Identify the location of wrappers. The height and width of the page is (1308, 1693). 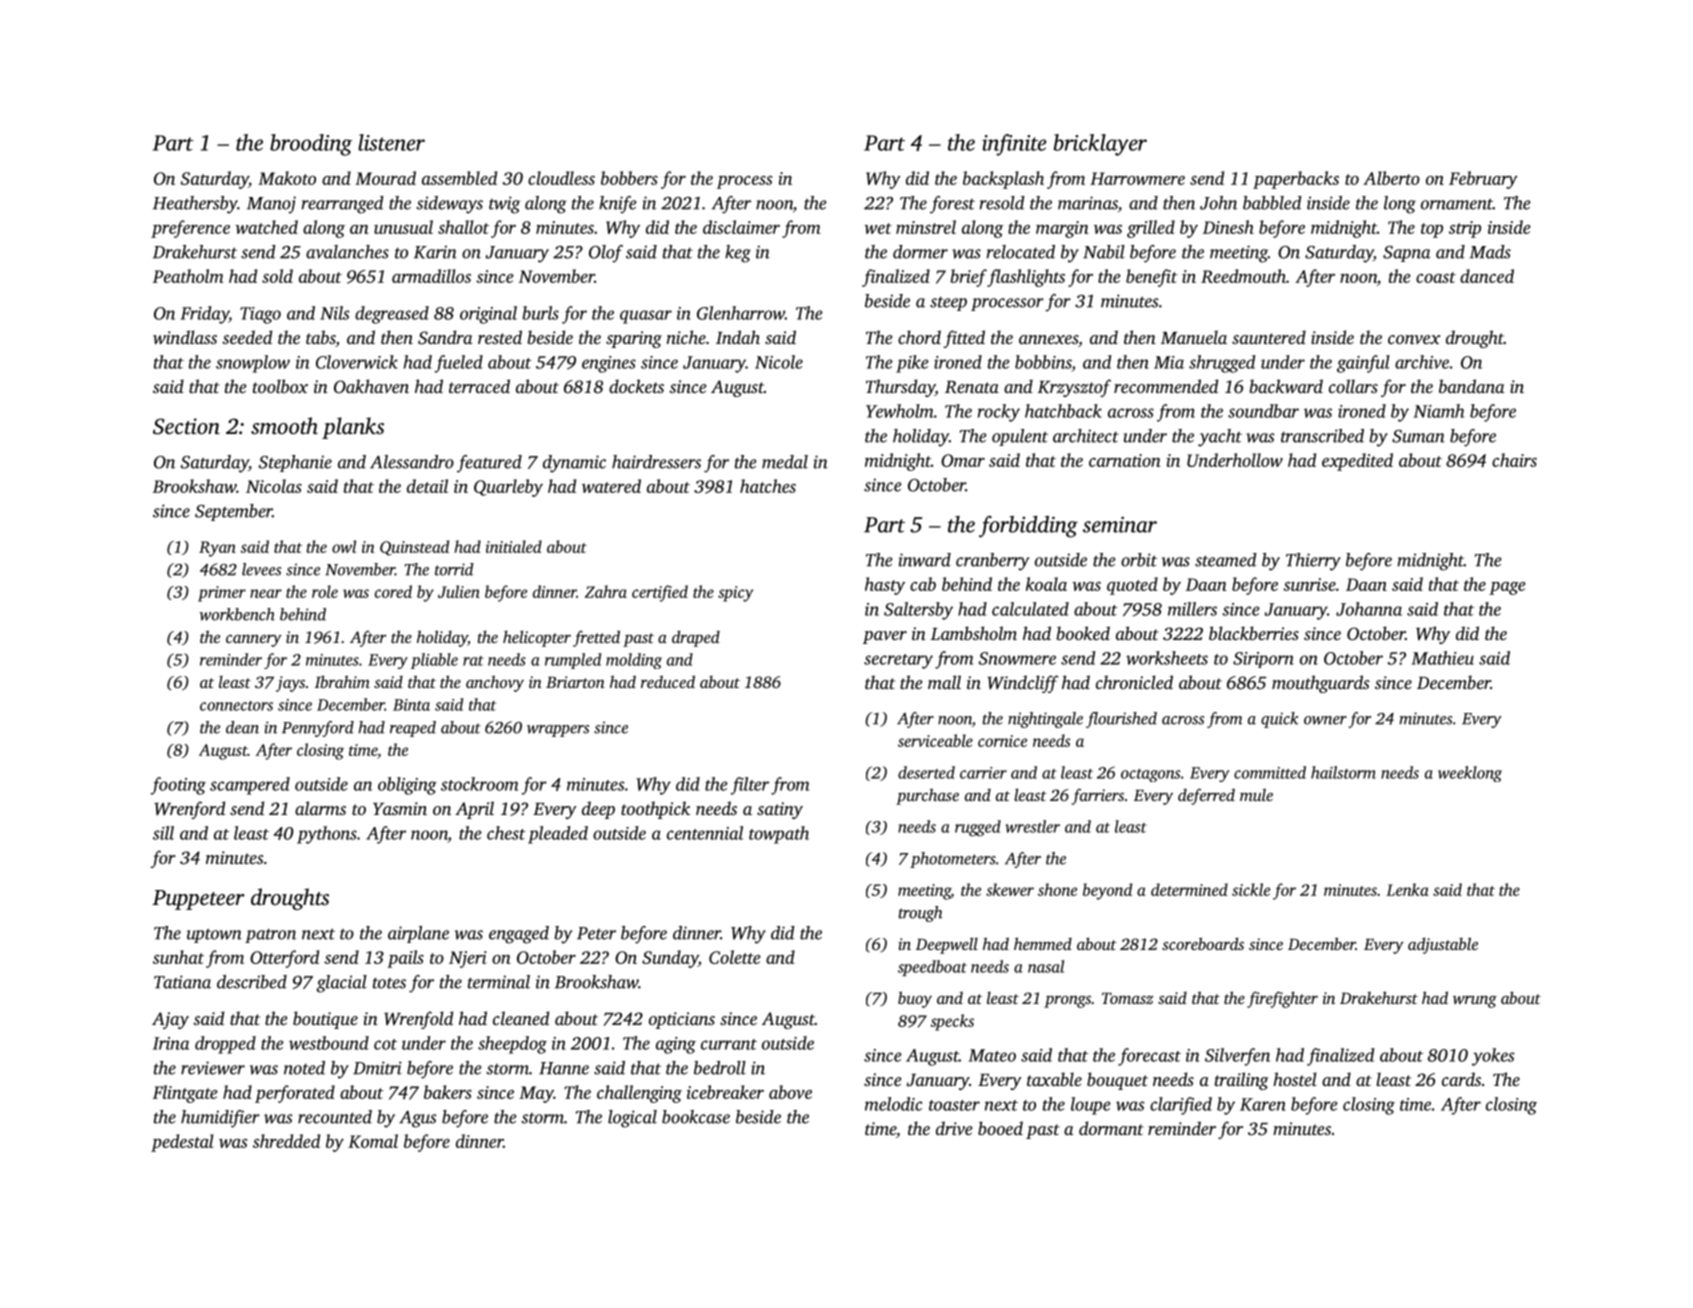
(558, 731).
